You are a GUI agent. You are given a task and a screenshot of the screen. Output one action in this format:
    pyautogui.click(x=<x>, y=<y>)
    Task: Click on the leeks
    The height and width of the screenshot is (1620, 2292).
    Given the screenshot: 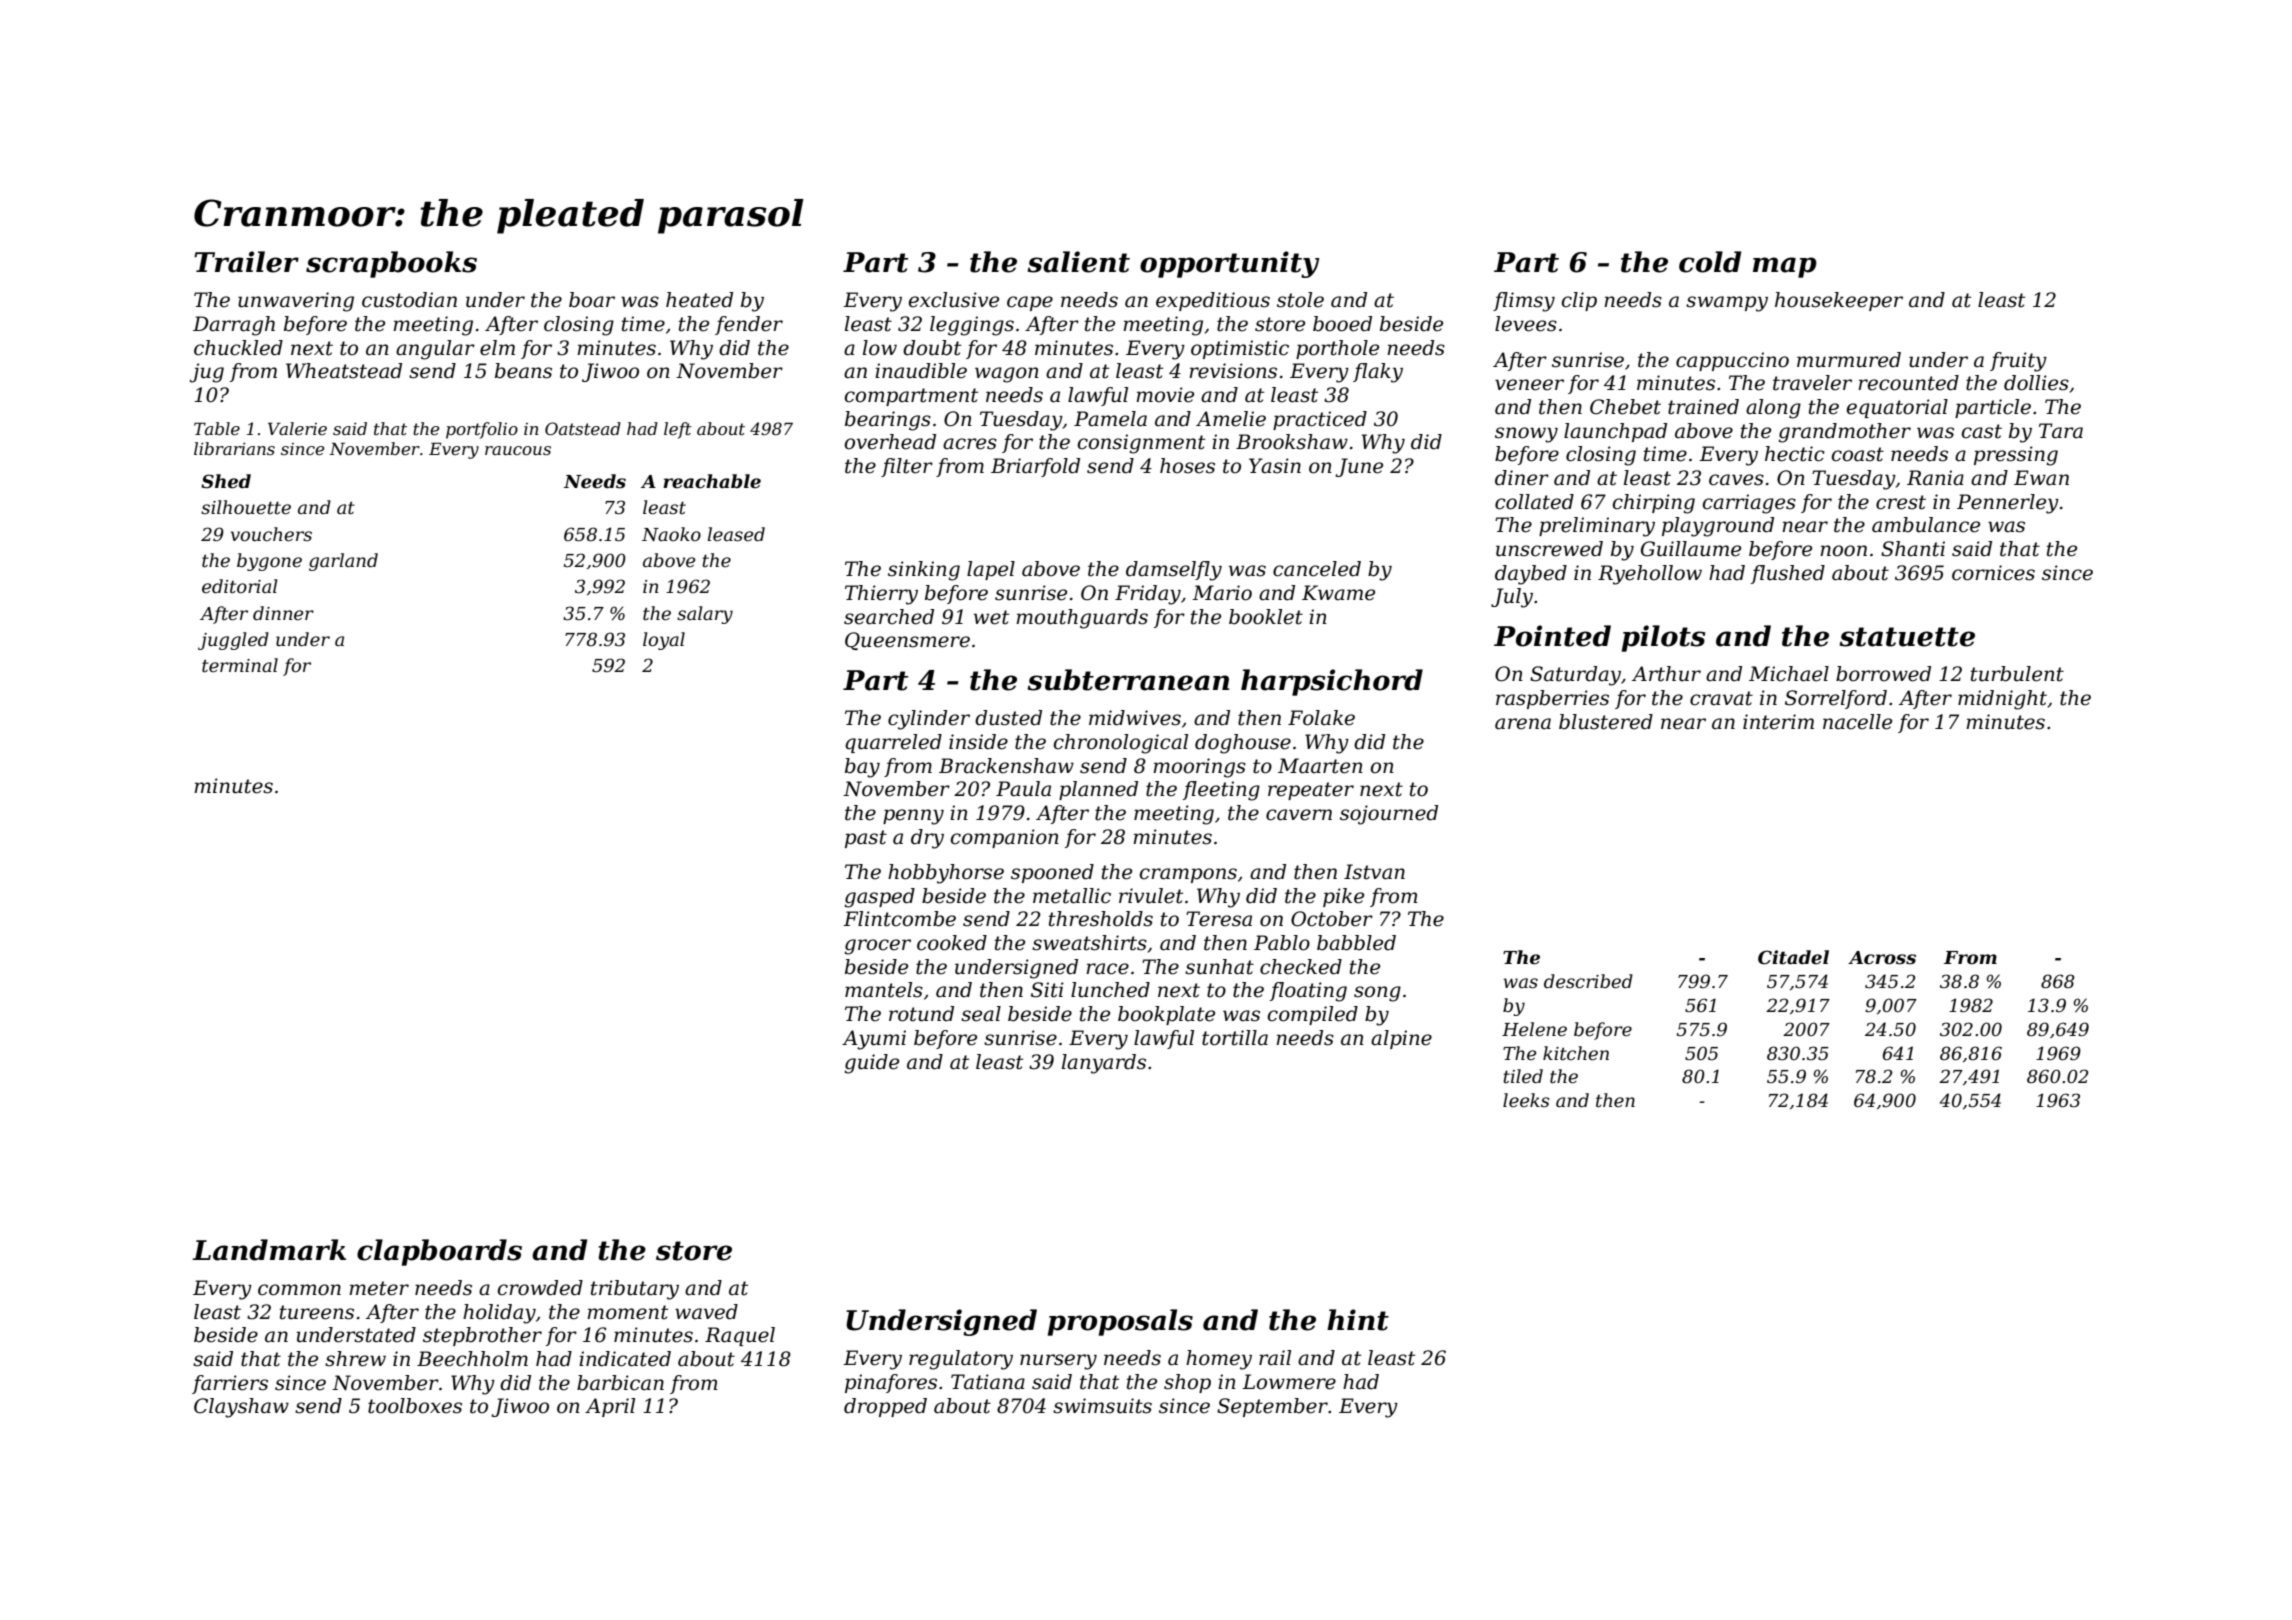 What is the action you would take?
    pyautogui.click(x=1526, y=1100)
